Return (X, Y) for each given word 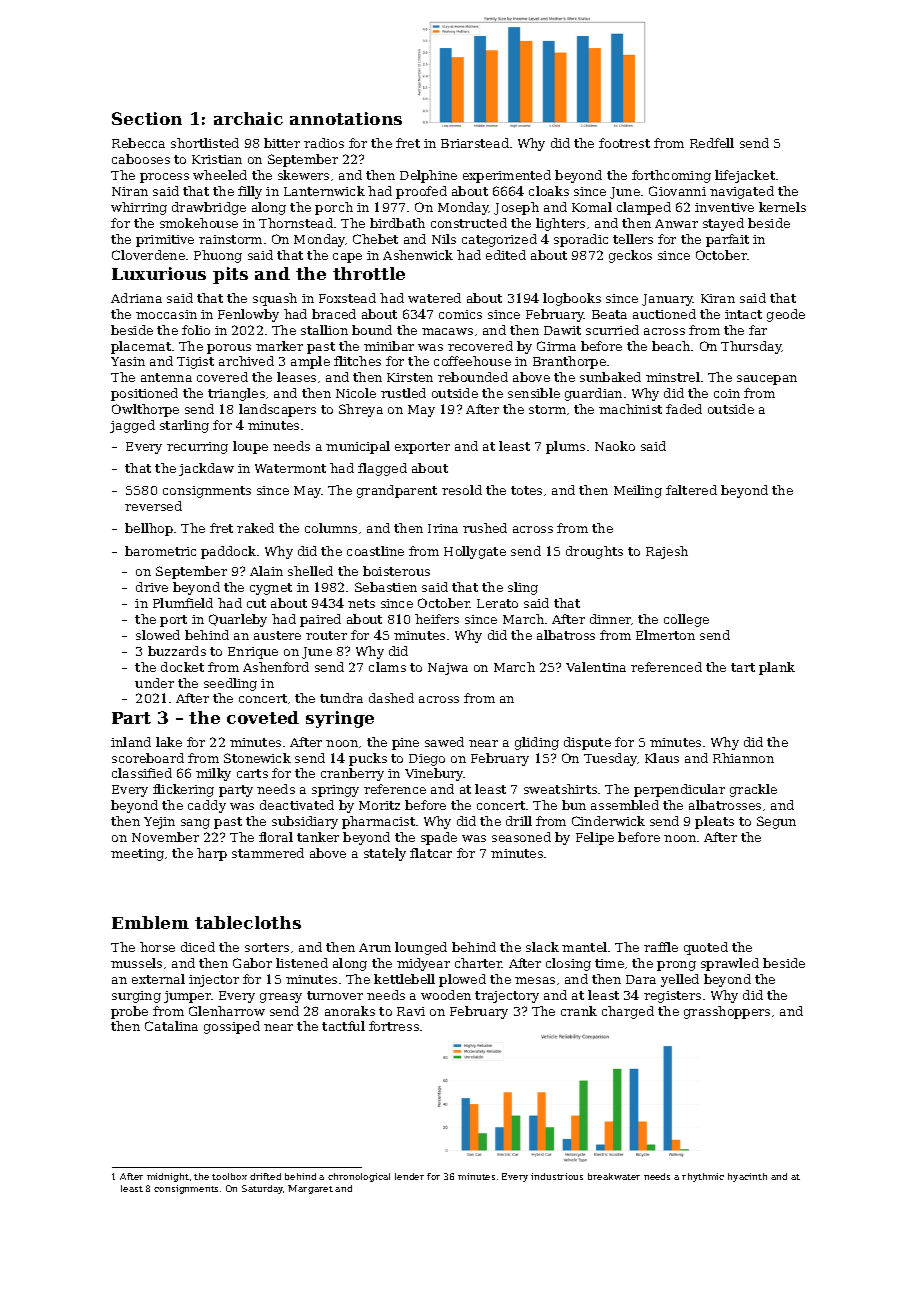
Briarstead (475, 143)
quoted (706, 948)
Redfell (712, 143)
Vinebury (434, 774)
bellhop (149, 529)
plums (565, 447)
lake (169, 742)
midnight (168, 1177)
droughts (594, 552)
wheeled (220, 175)
